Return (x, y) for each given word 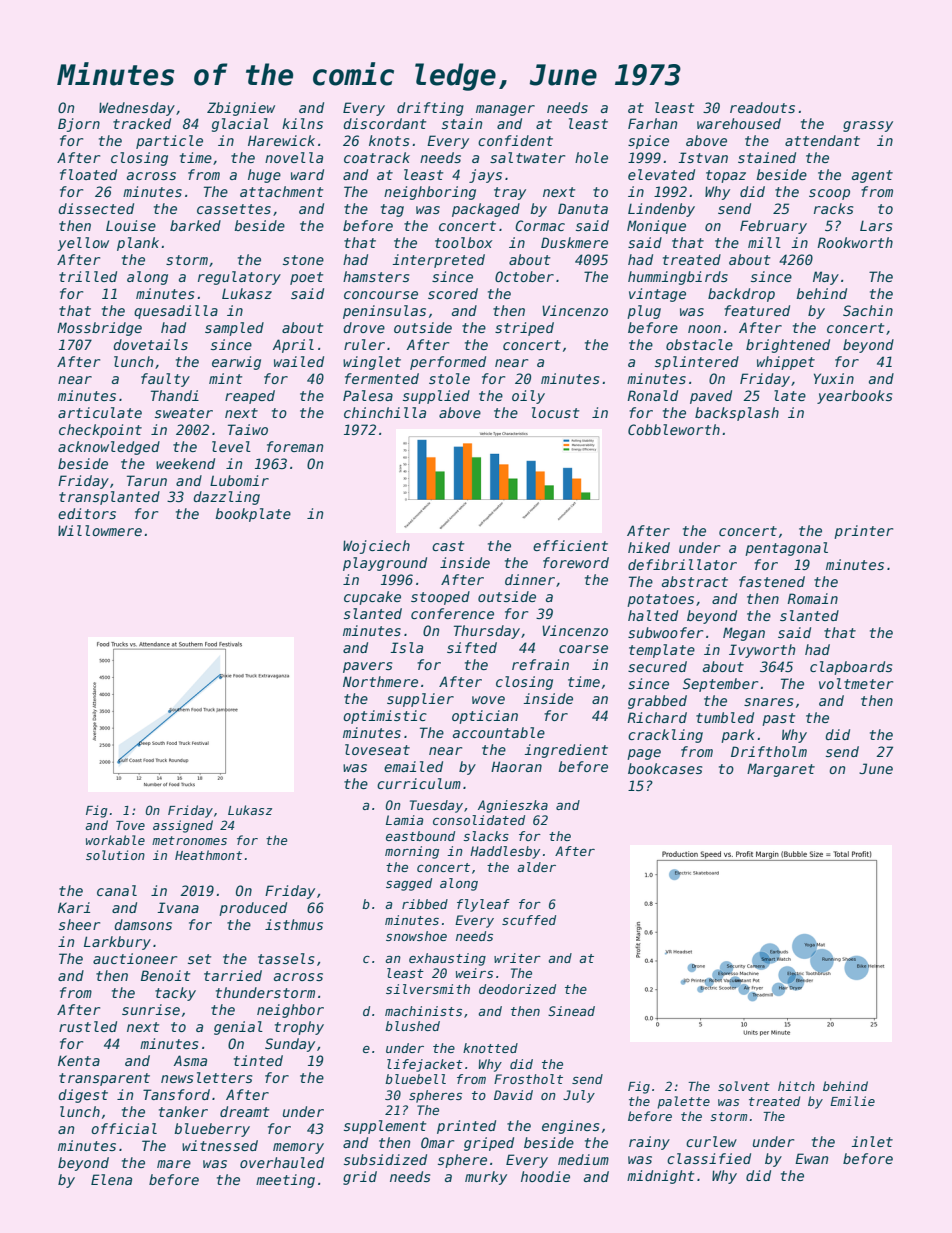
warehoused (739, 123)
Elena (111, 1179)
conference (452, 613)
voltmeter (856, 683)
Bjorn (79, 125)
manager (505, 110)
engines (570, 1127)
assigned (183, 826)
